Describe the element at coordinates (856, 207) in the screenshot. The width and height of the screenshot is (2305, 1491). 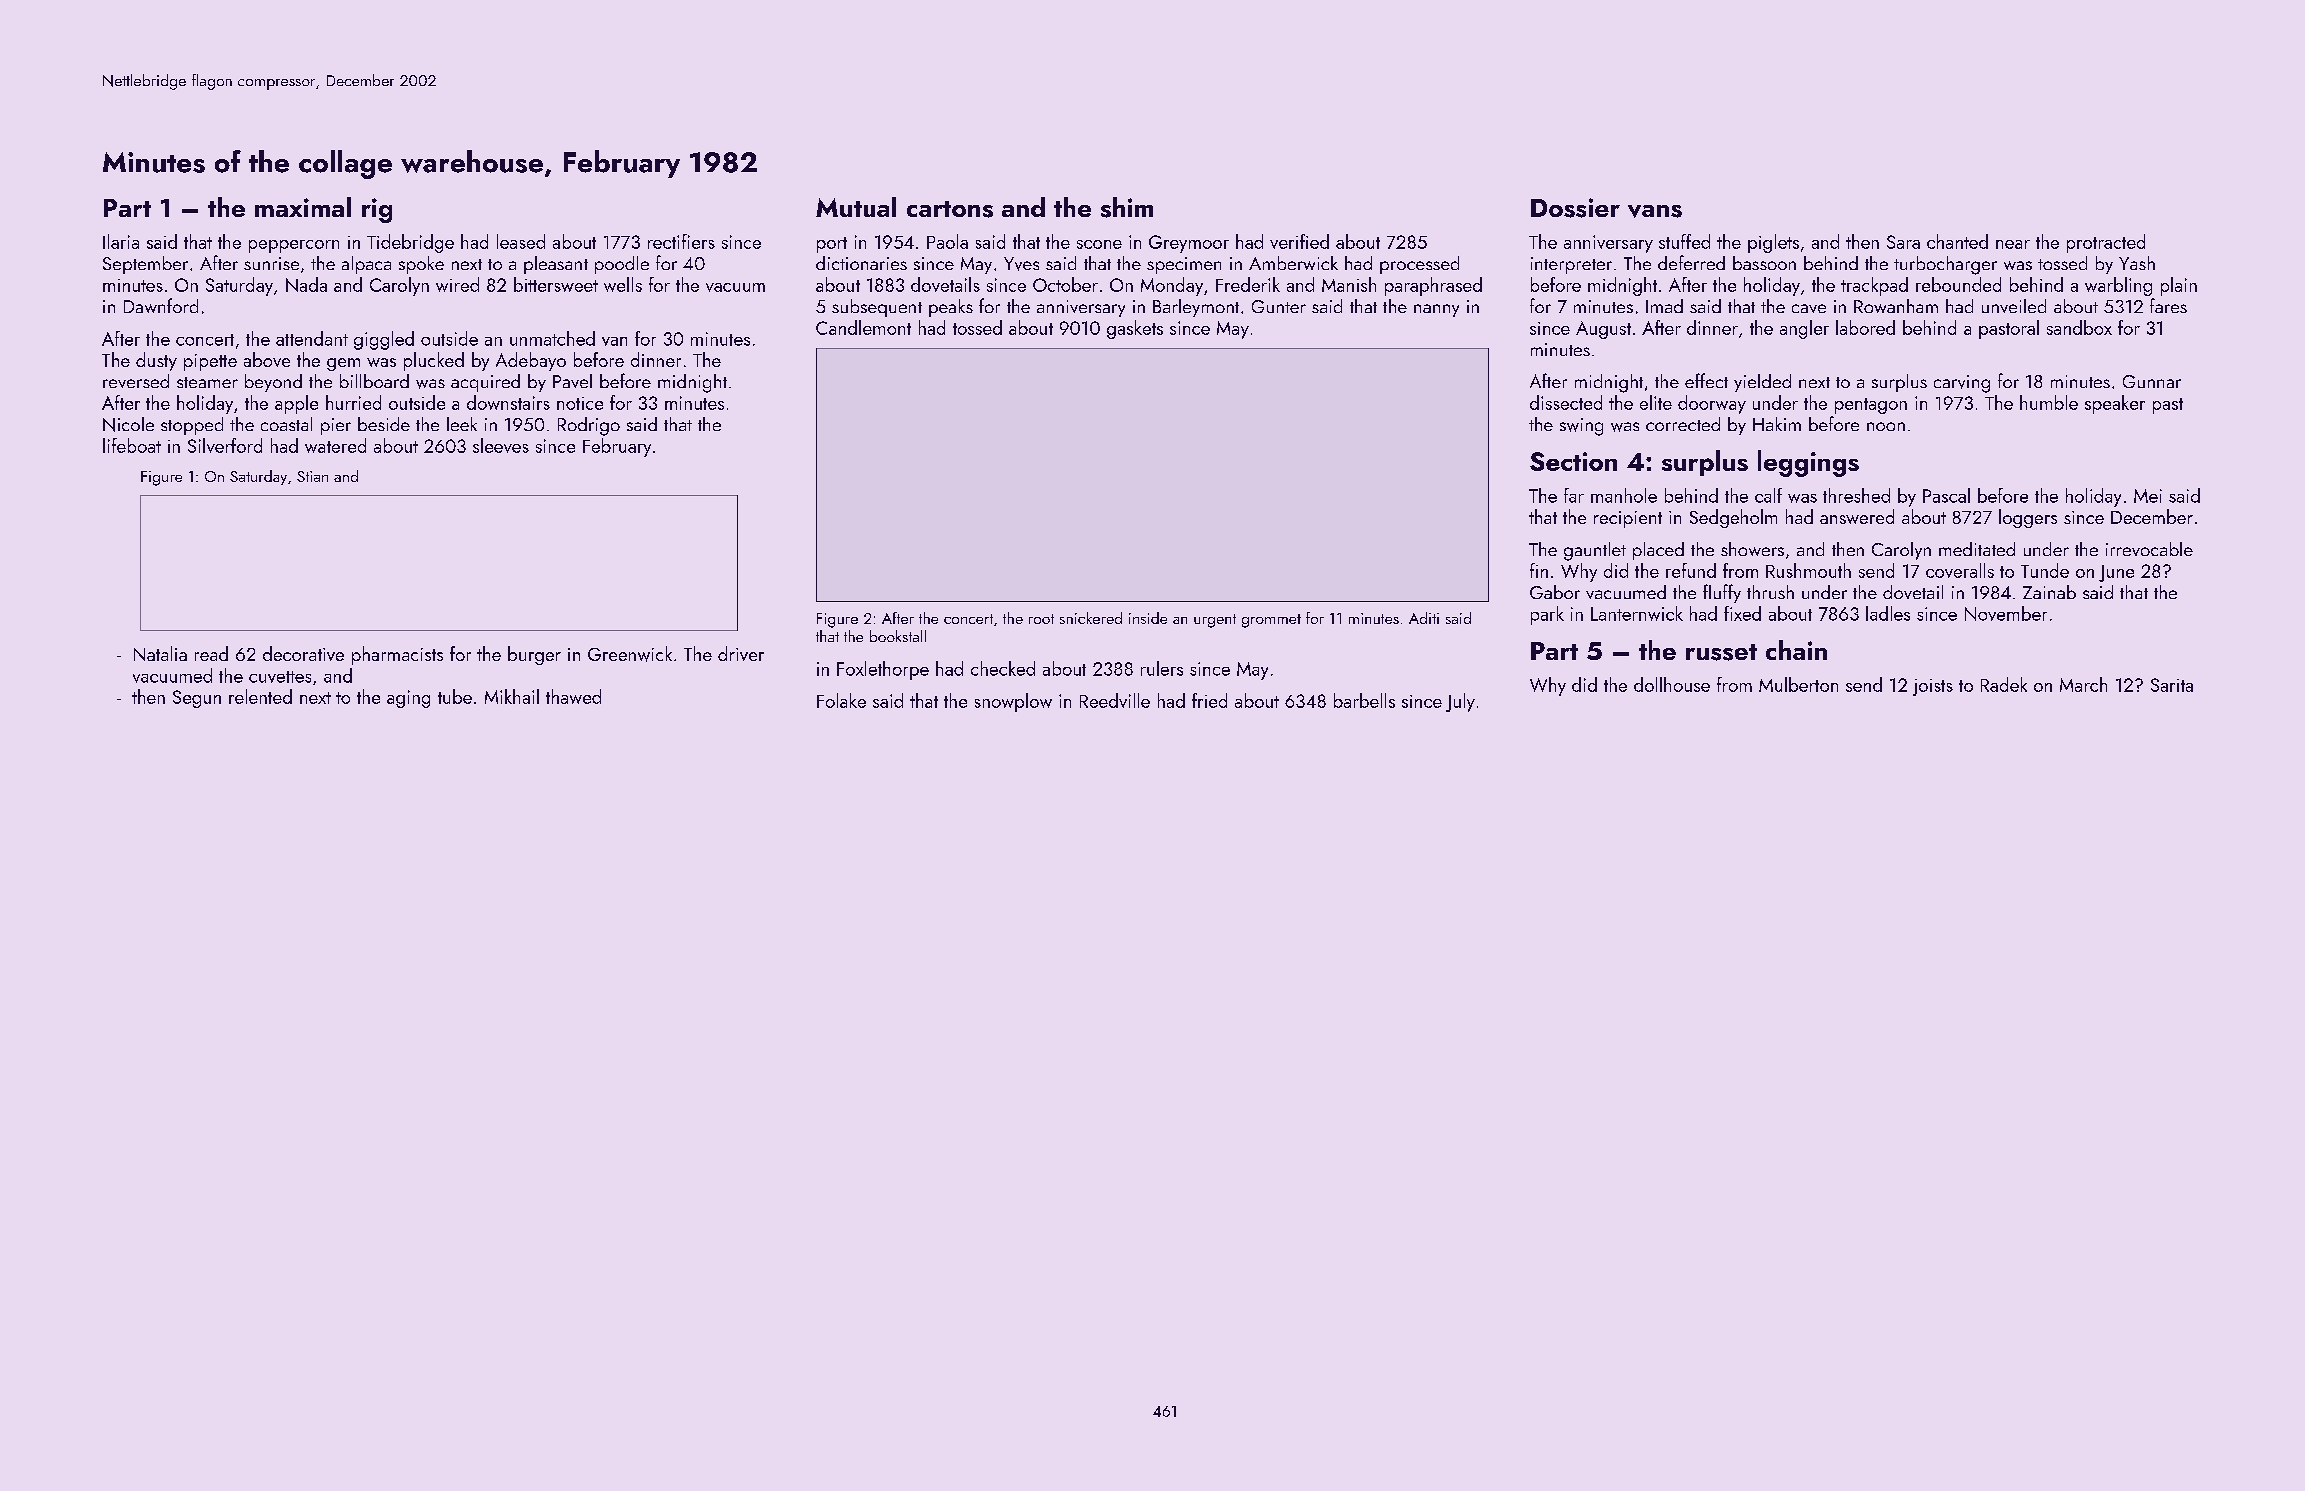
I see `Mutual` at that location.
